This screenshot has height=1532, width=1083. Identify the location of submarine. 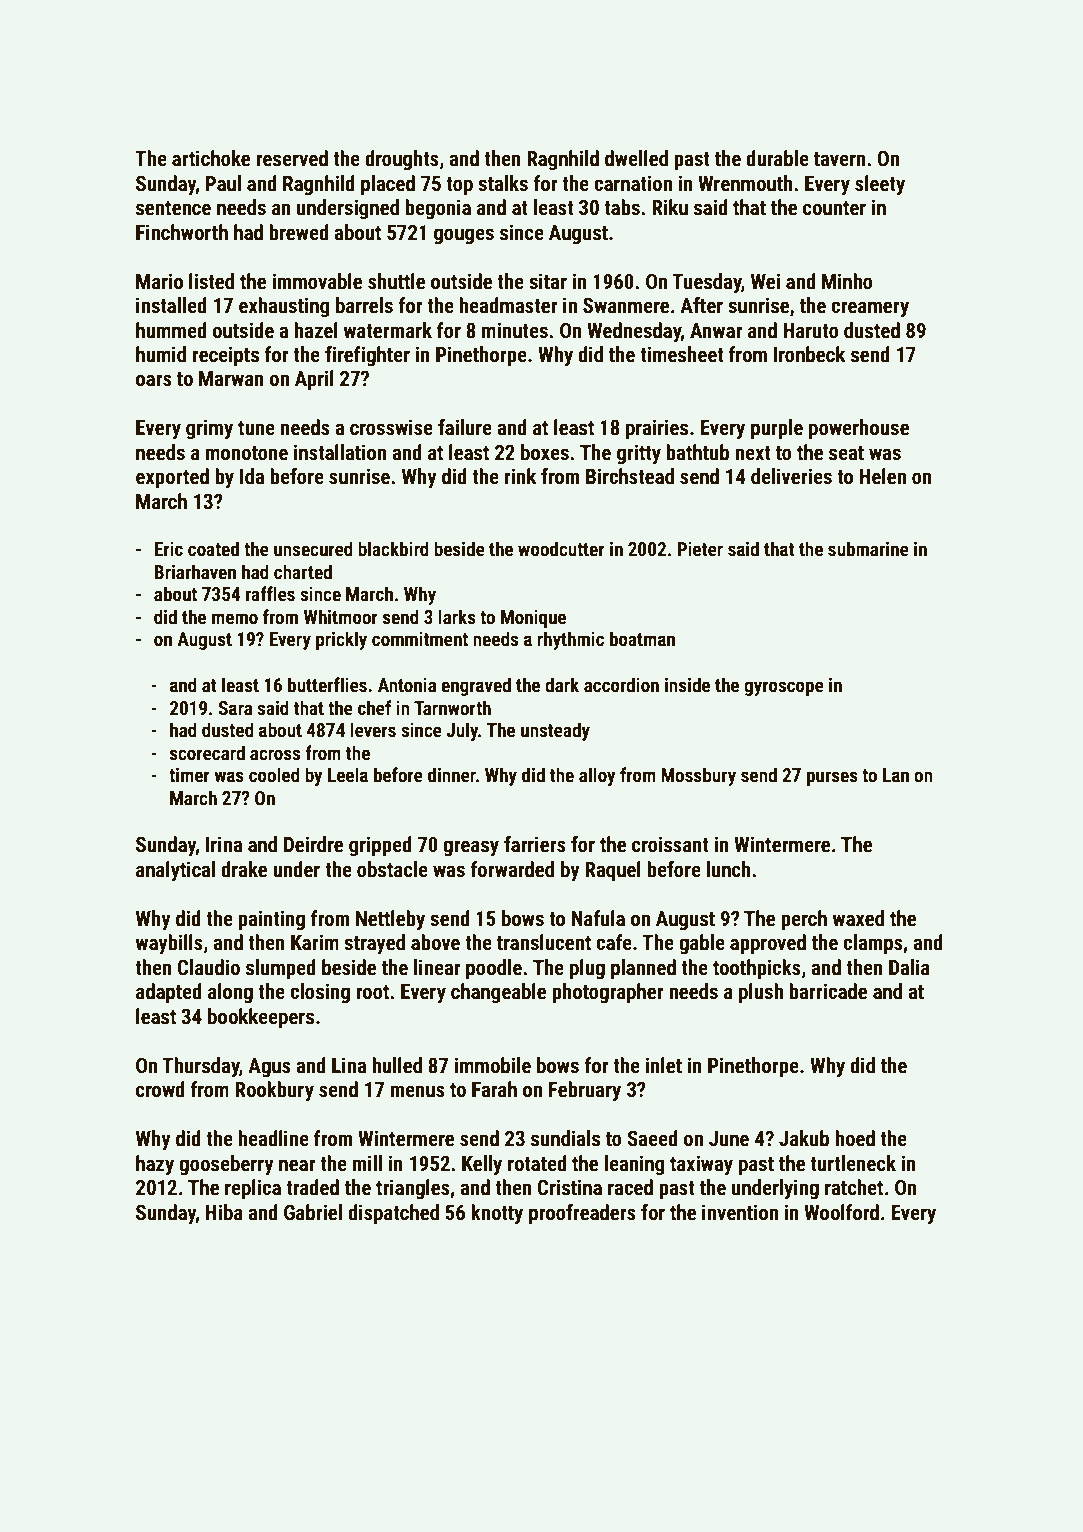
(868, 548).
